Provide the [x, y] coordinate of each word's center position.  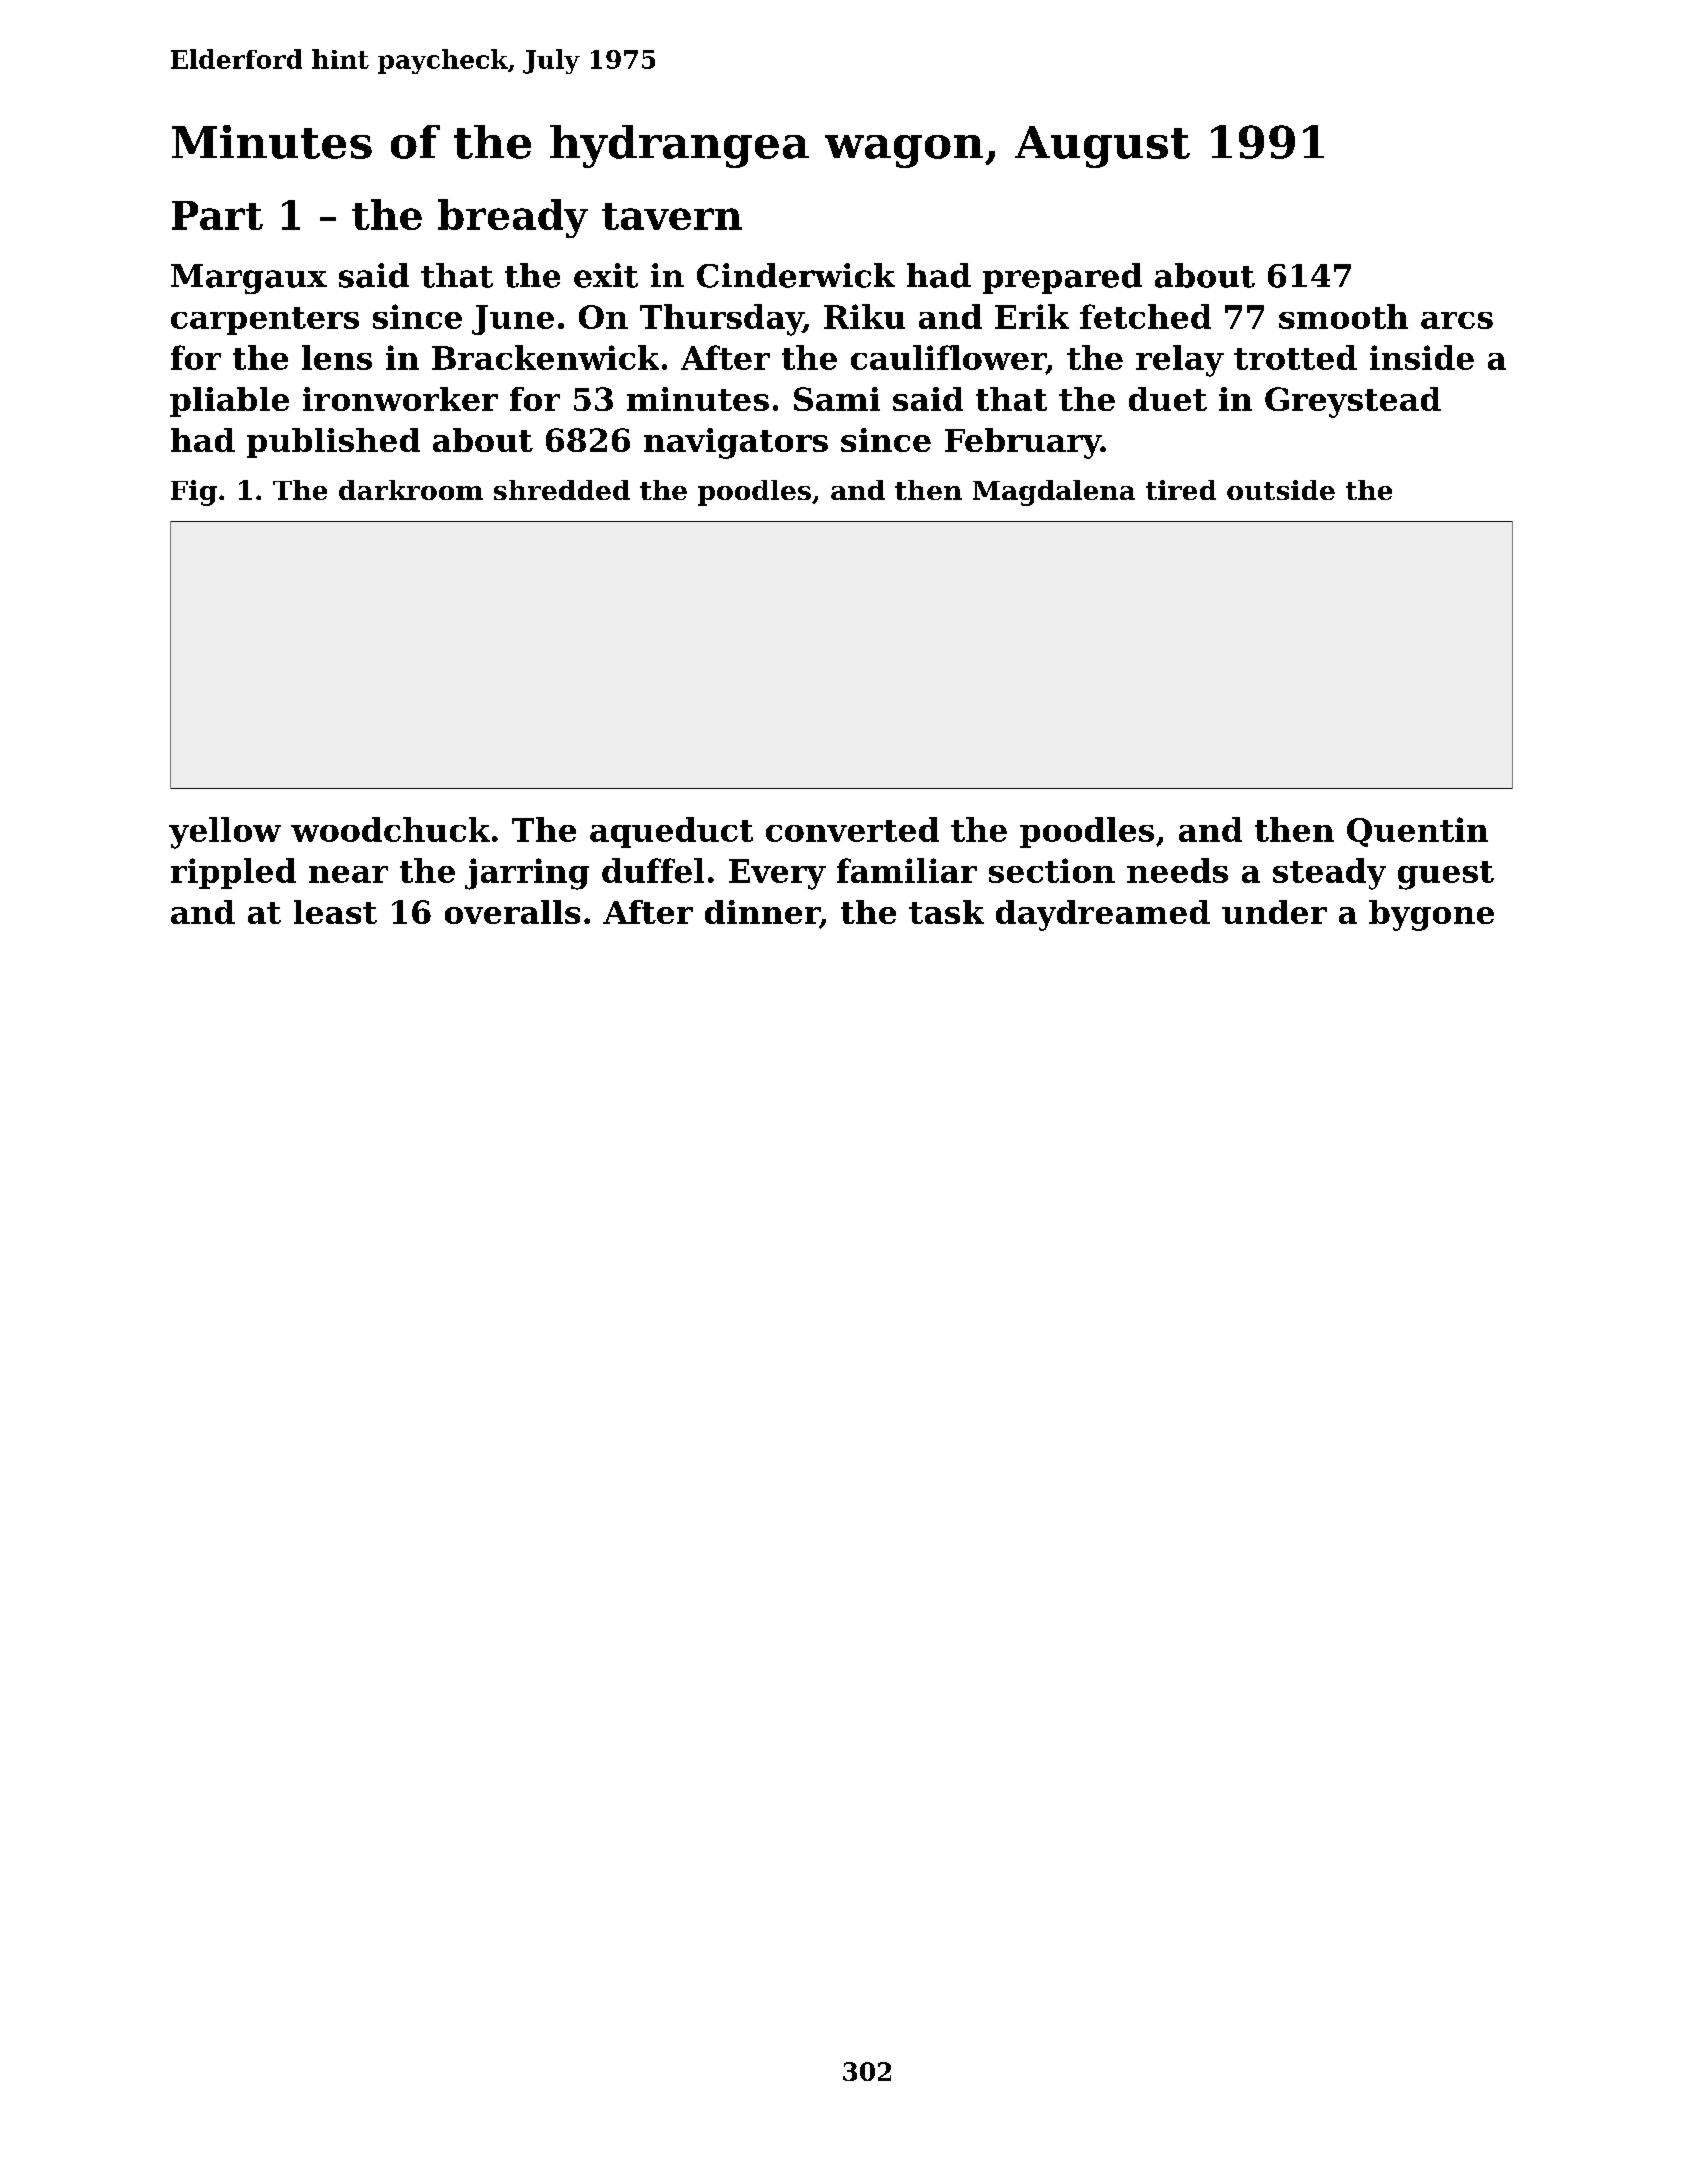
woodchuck [390, 829]
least [335, 912]
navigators [736, 443]
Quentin [1417, 832]
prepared [1062, 278]
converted [852, 829]
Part [217, 215]
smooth [1343, 316]
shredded [562, 490]
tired [1181, 490]
